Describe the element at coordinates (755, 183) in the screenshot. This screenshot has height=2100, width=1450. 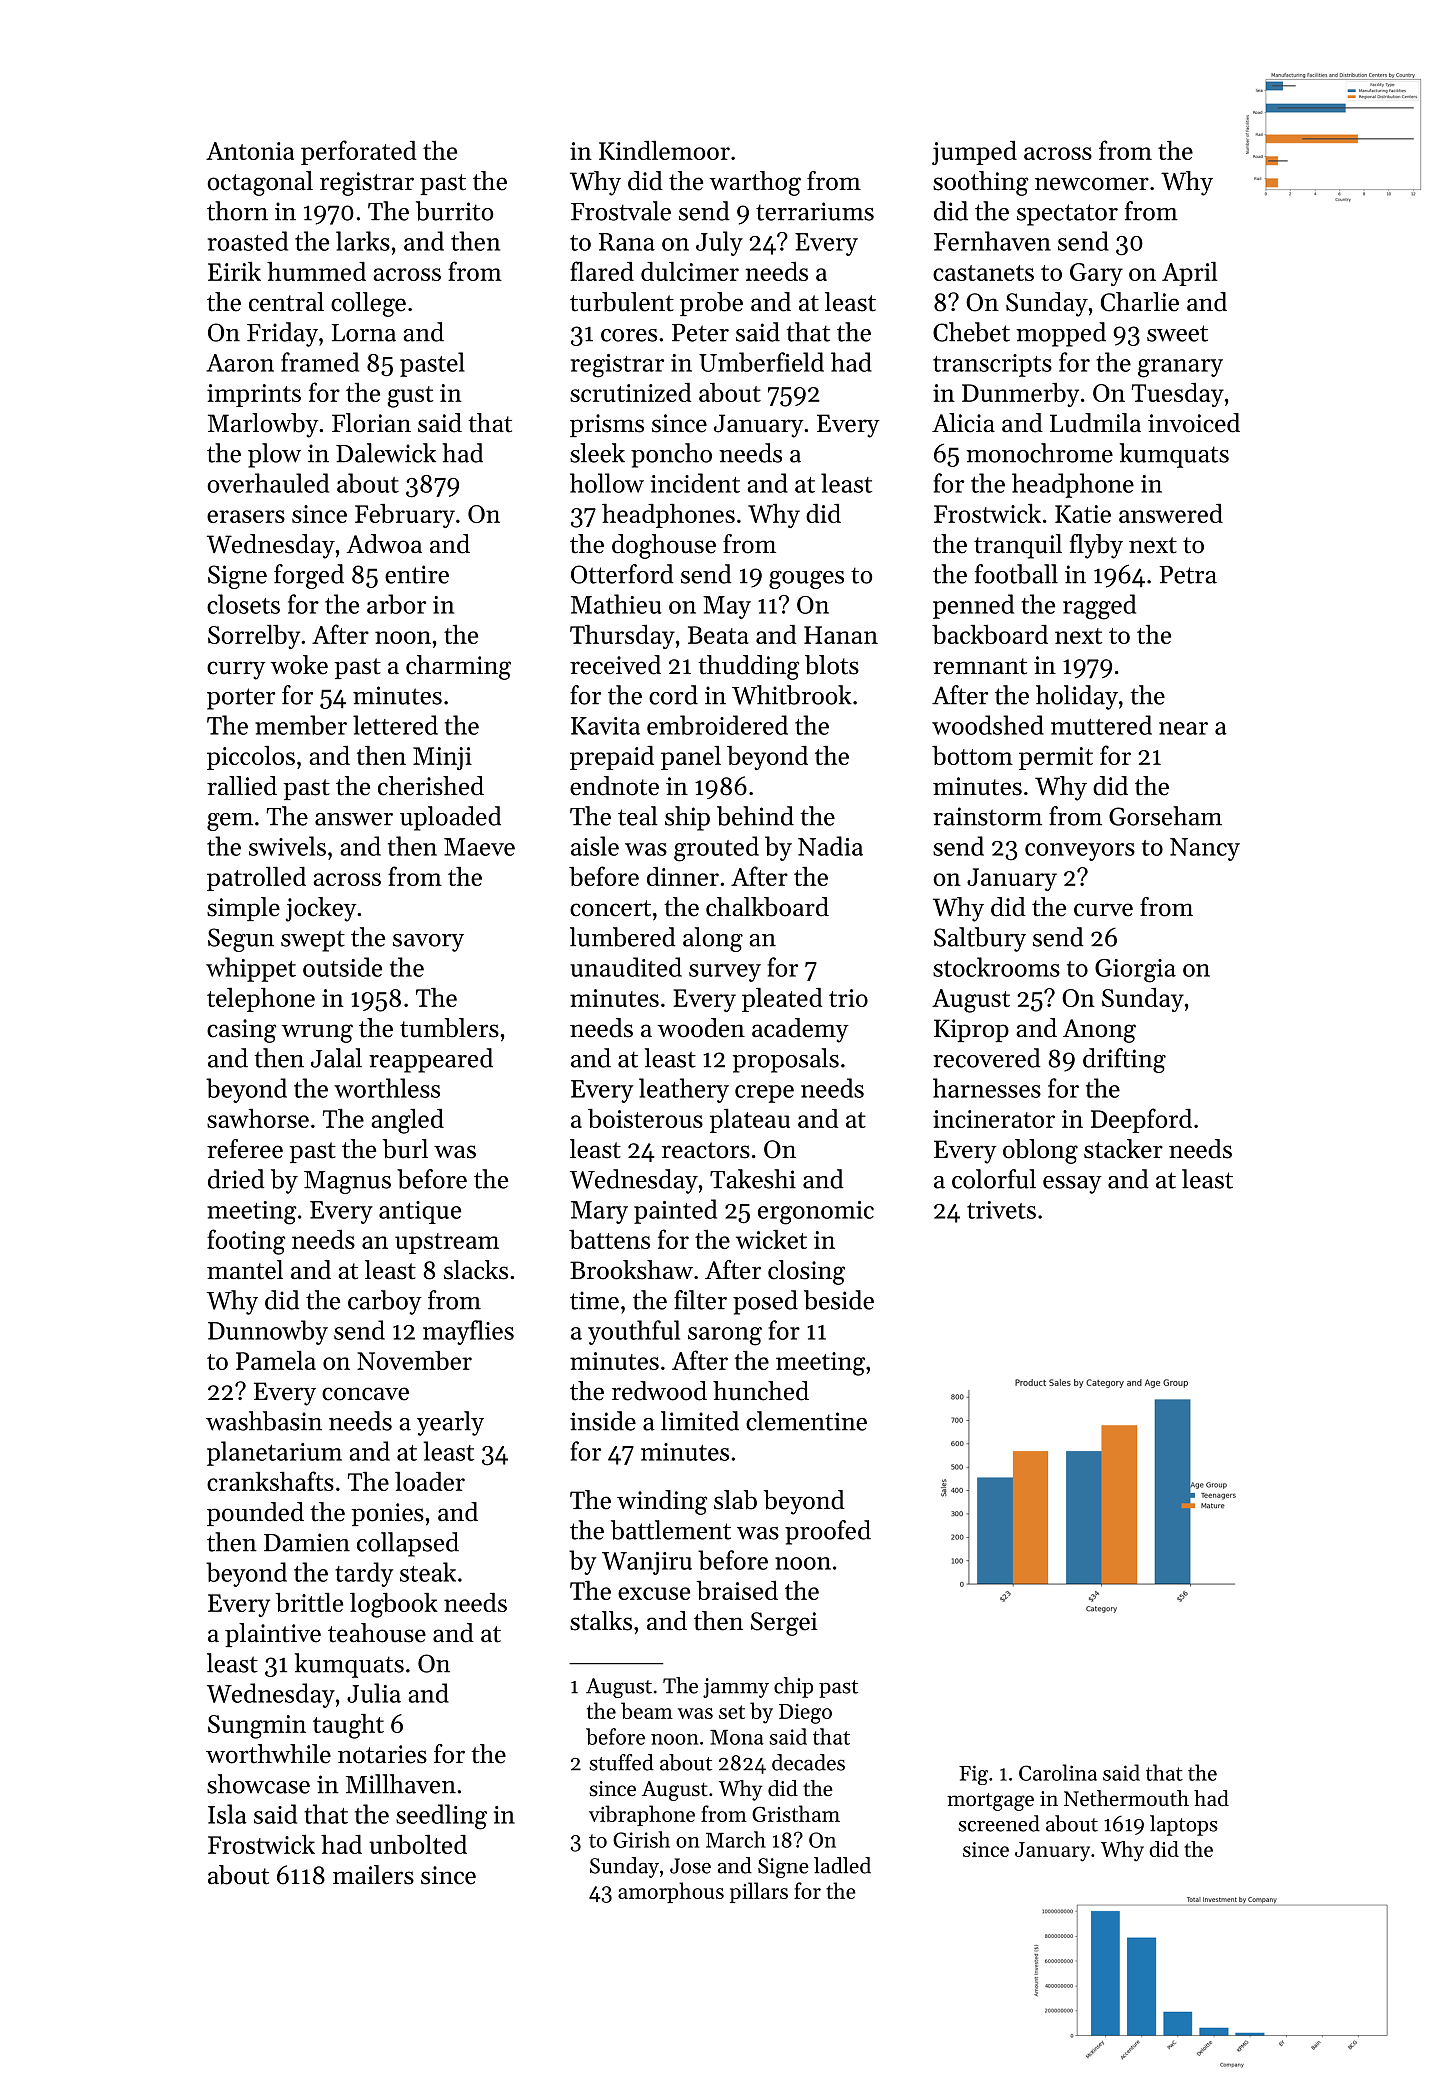
I see `warthog` at that location.
